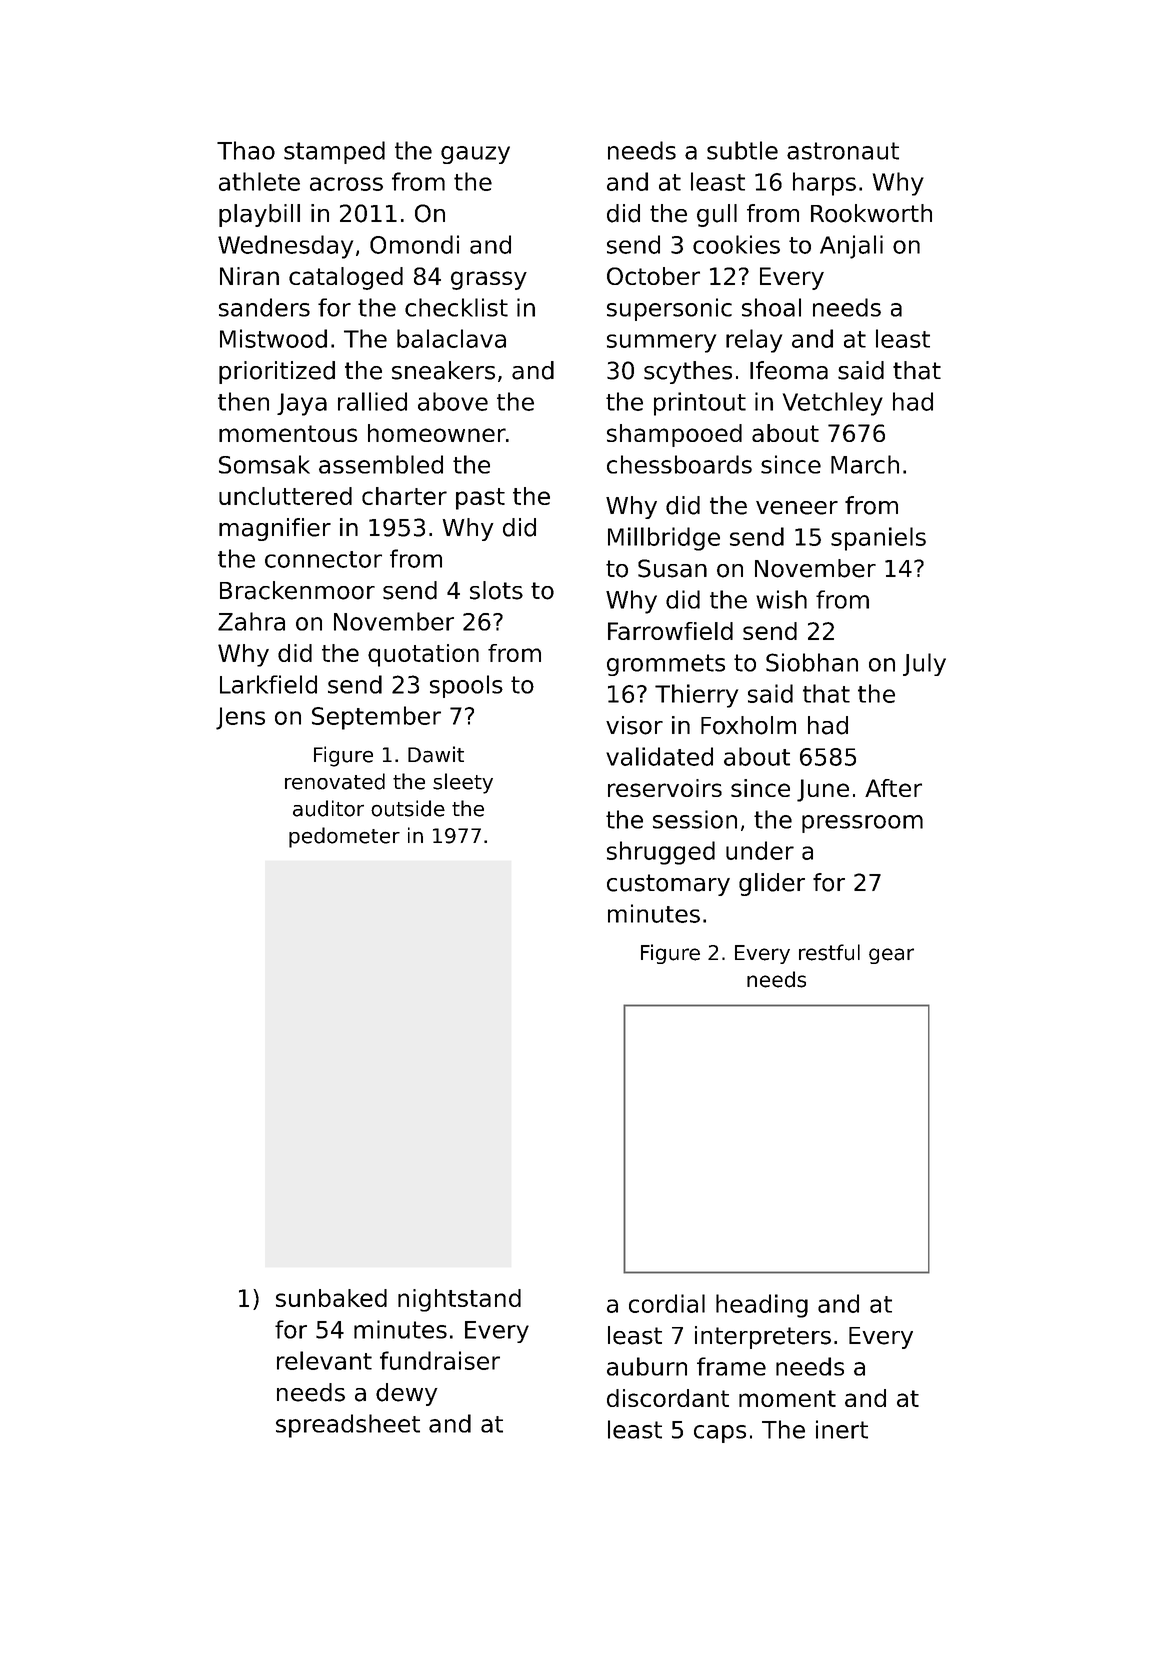 This image has height=1654, width=1165. Describe the element at coordinates (871, 213) in the image. I see `Rookworth` at that location.
